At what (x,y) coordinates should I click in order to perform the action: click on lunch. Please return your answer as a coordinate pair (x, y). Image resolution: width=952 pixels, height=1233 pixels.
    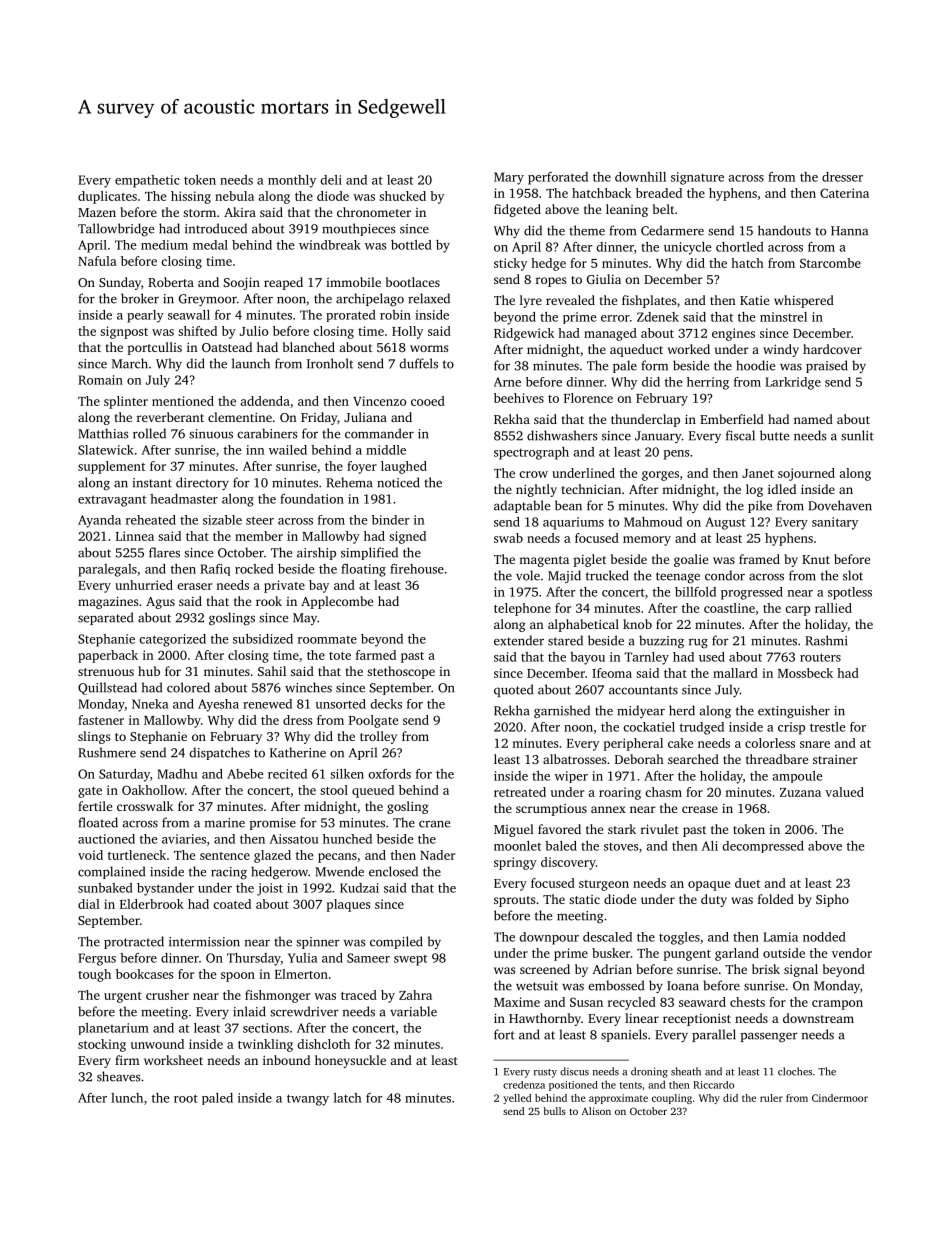
    Looking at the image, I should click on (127, 1098).
